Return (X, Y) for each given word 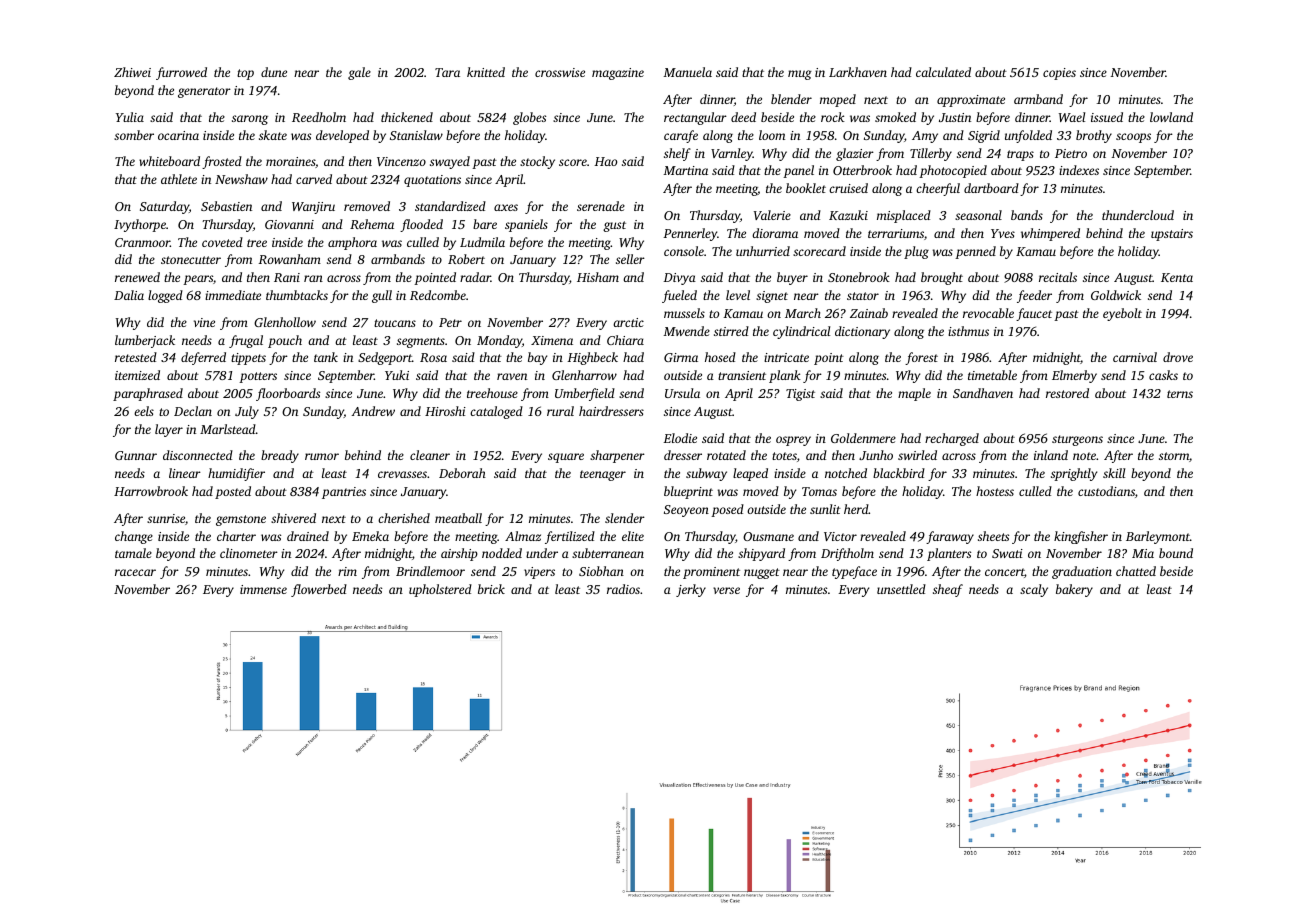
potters (258, 377)
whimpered (1050, 234)
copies (1059, 74)
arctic (628, 322)
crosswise (560, 72)
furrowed (181, 73)
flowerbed (319, 590)
